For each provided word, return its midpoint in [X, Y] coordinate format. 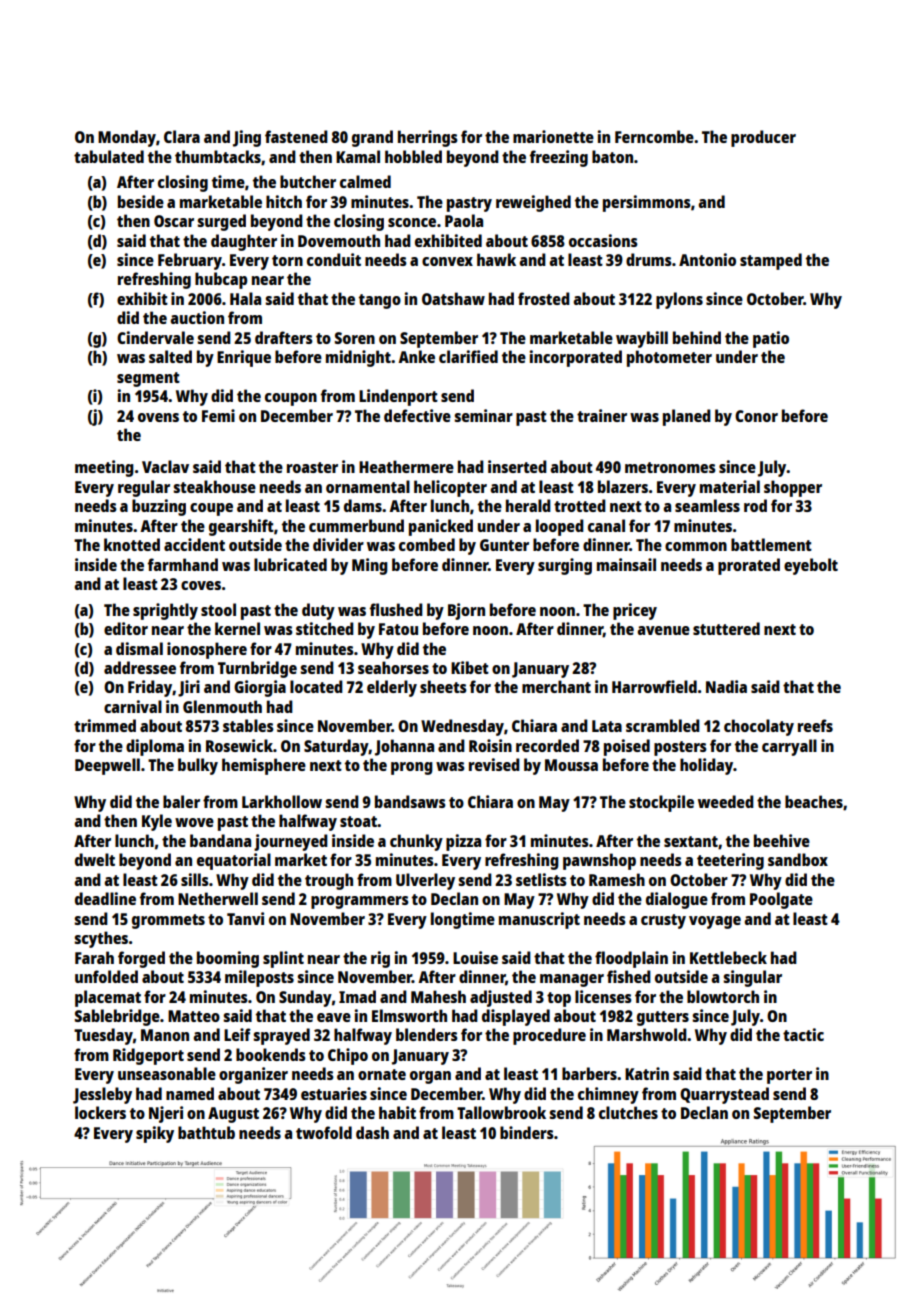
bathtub [206, 1132]
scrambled [663, 725]
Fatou [398, 629]
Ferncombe [654, 136]
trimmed [105, 725]
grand [372, 138]
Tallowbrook [501, 1112]
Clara [182, 136]
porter [789, 1076]
